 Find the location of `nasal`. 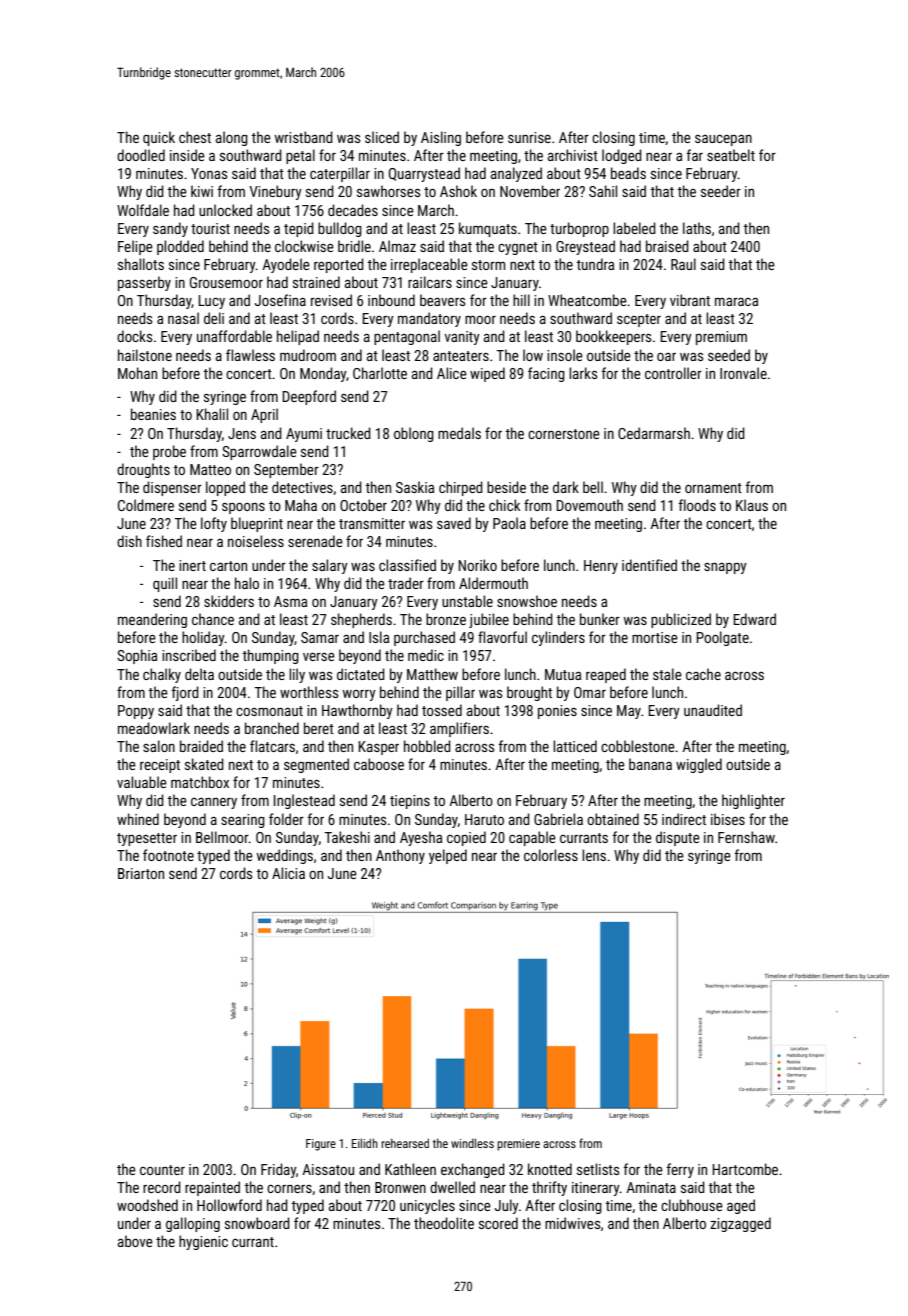

nasal is located at coordinates (183, 318).
